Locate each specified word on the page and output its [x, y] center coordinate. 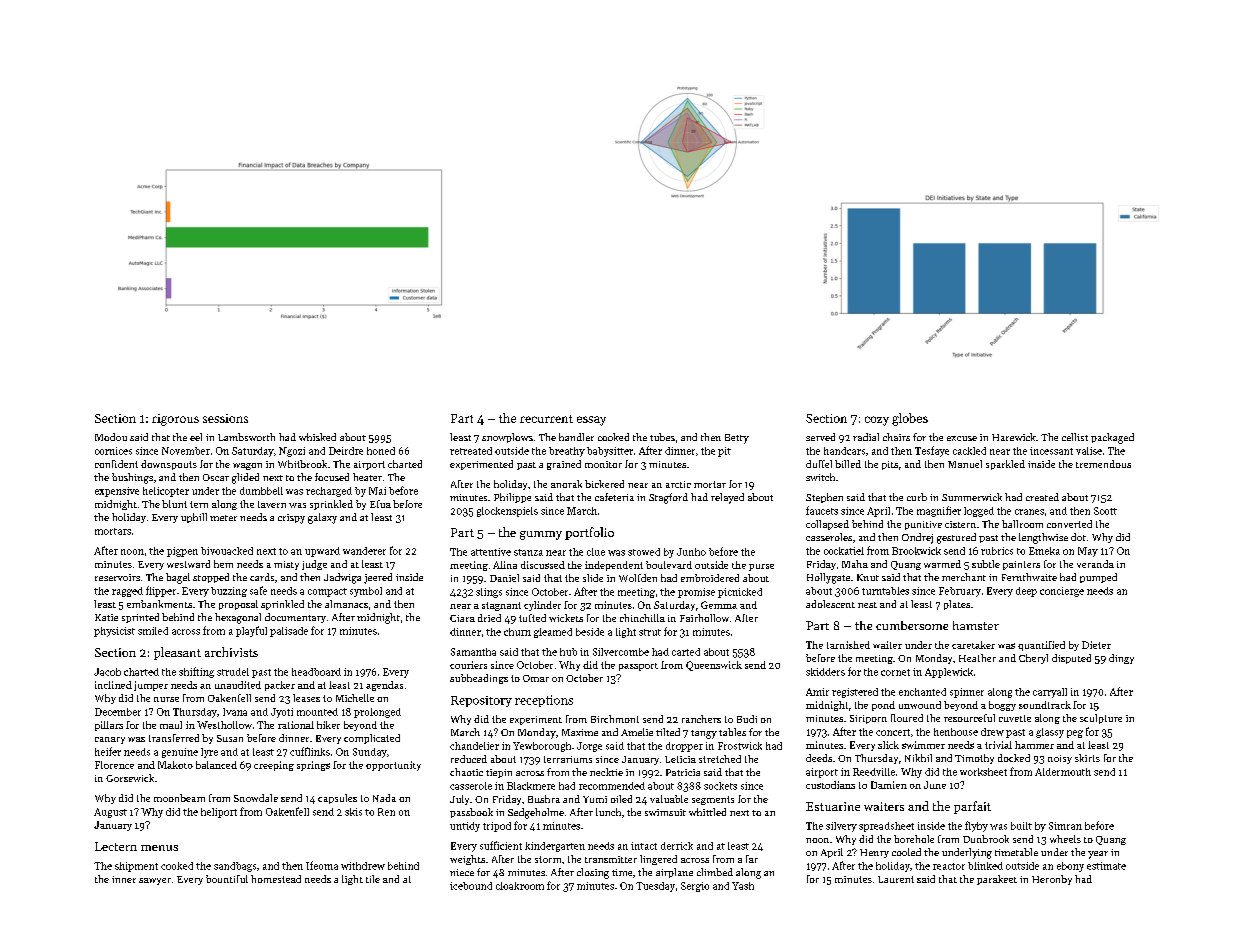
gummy [541, 535]
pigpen [182, 552]
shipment [136, 867]
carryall [1050, 693]
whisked [317, 437]
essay [591, 421]
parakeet [997, 880]
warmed [942, 564]
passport [638, 667]
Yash [743, 886]
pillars [109, 726]
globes [910, 419]
